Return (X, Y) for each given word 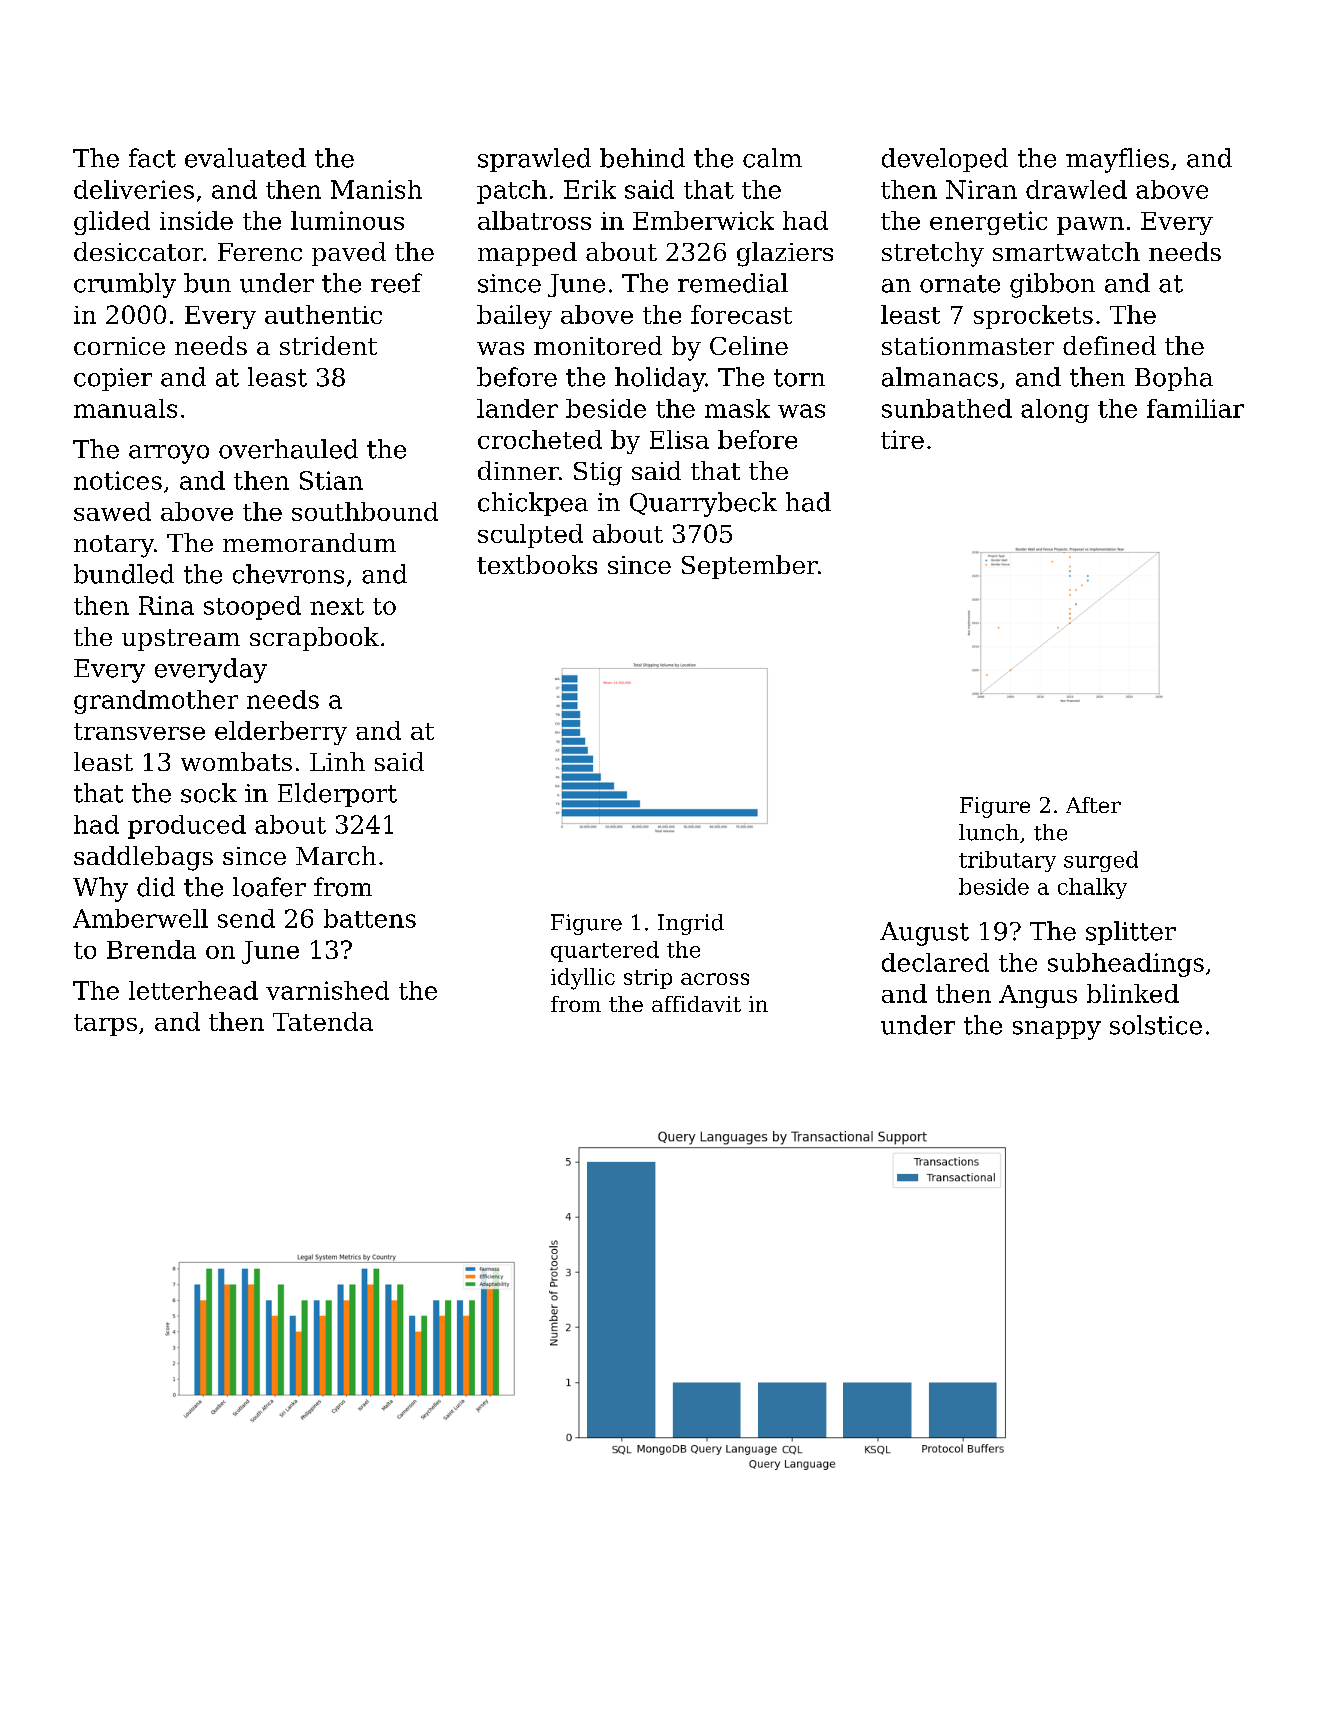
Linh (337, 761)
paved (349, 254)
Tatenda (323, 1021)
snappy (1057, 1030)
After (1093, 805)
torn (799, 378)
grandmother (156, 702)
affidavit (696, 1004)
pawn (1090, 226)
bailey (514, 317)
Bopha (1174, 379)
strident (328, 345)
